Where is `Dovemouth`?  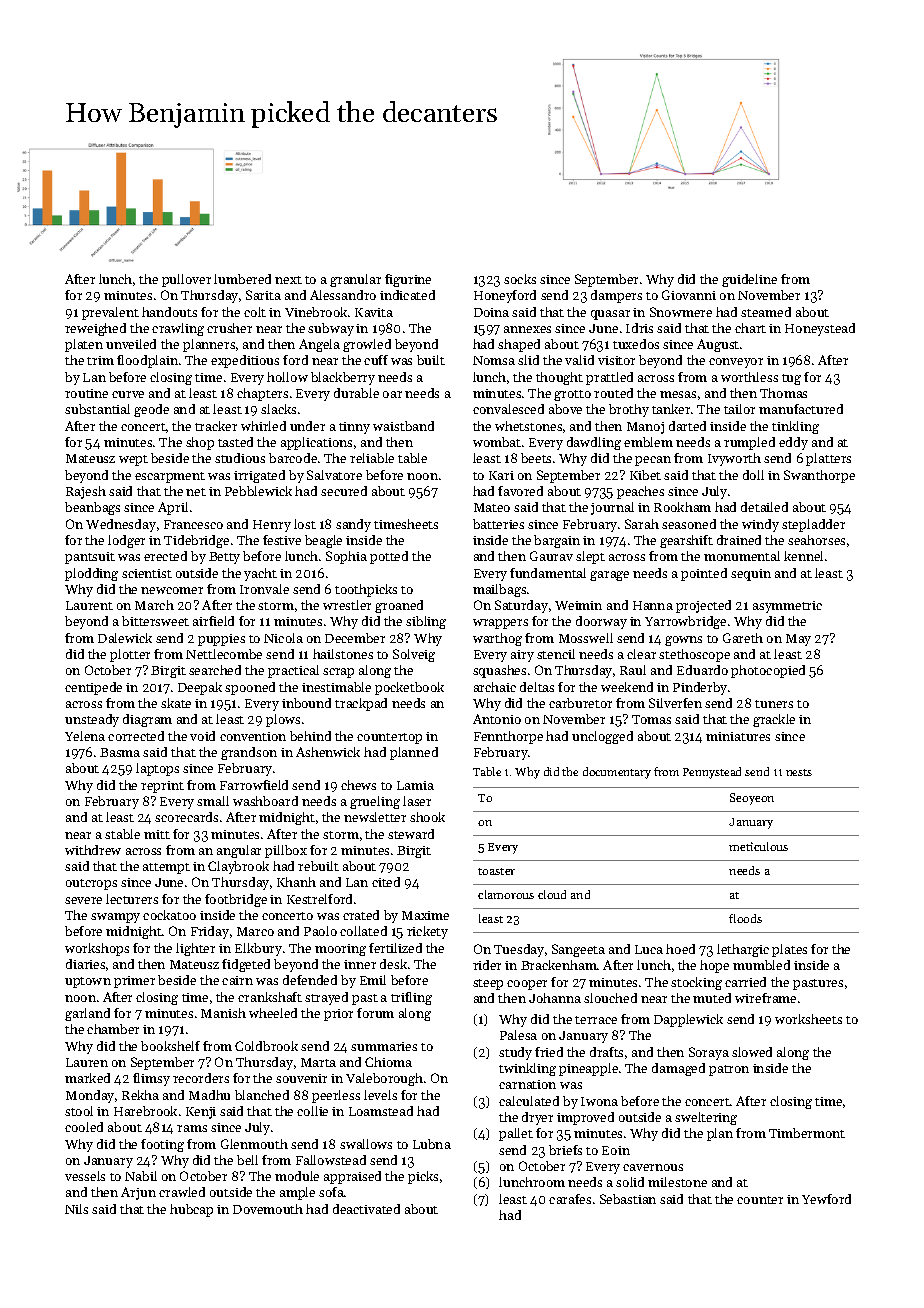 Dovemouth is located at coordinates (268, 1209).
